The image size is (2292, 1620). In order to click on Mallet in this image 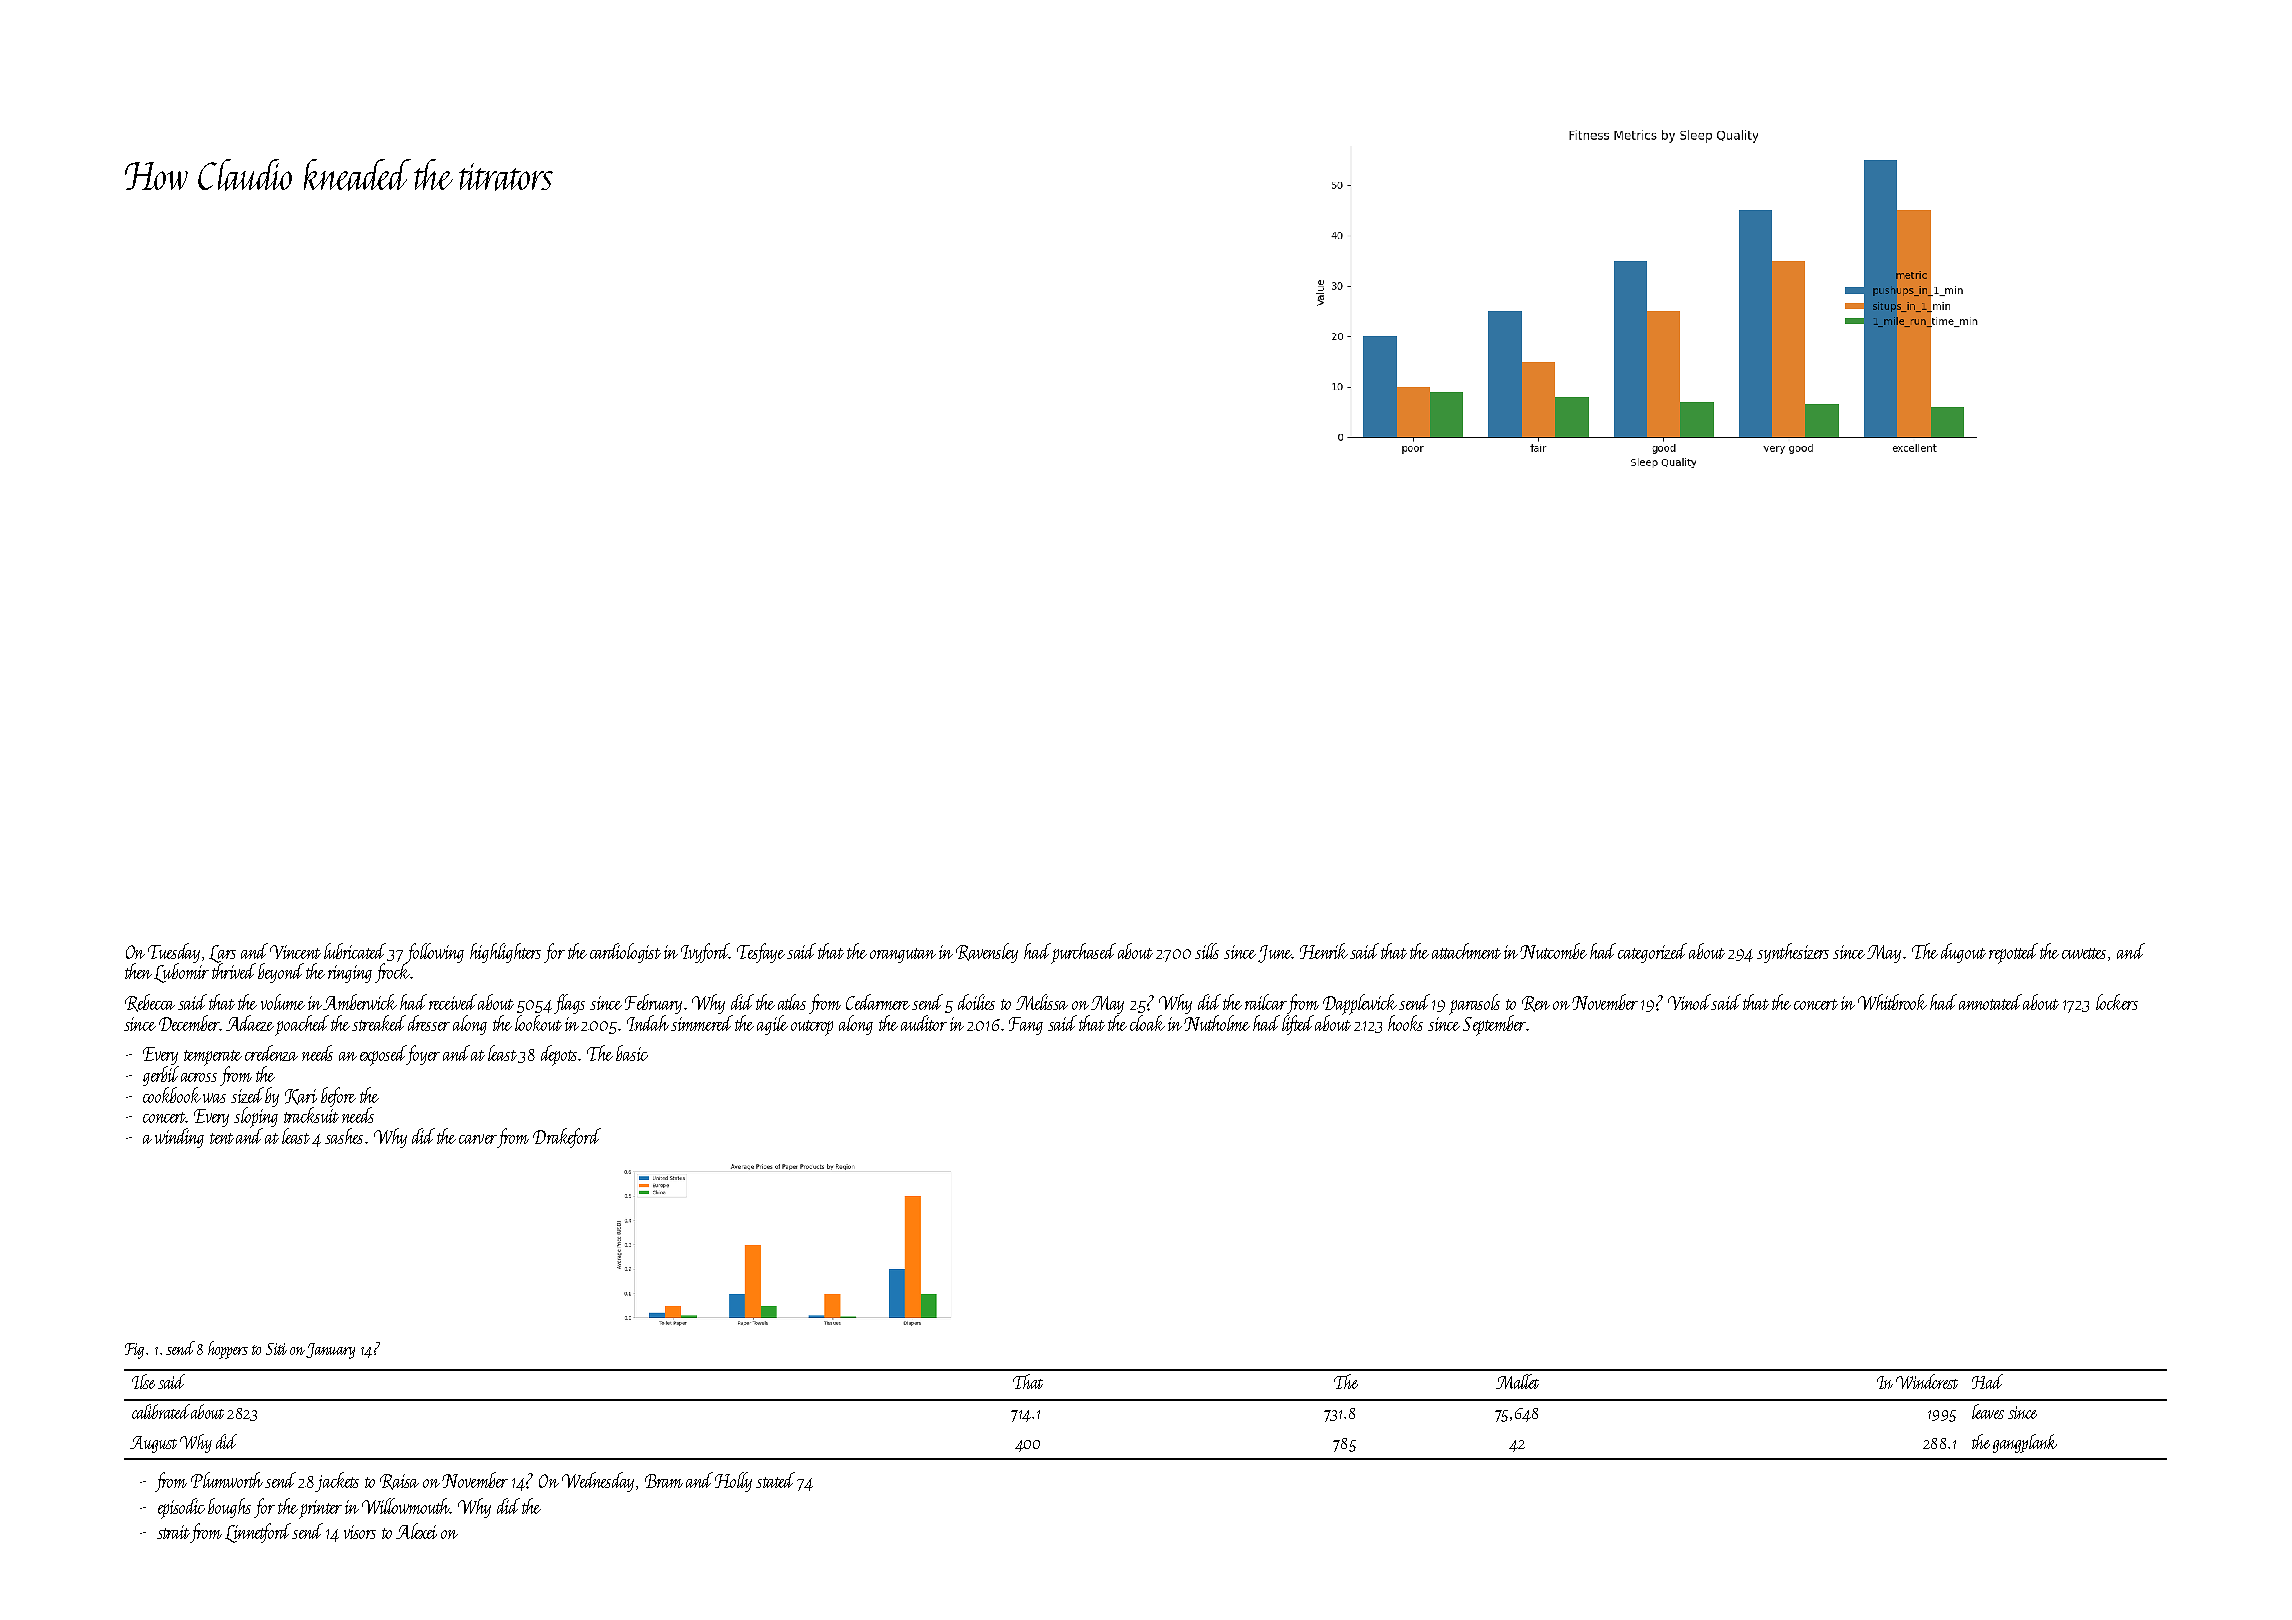, I will do `click(1517, 1381)`.
